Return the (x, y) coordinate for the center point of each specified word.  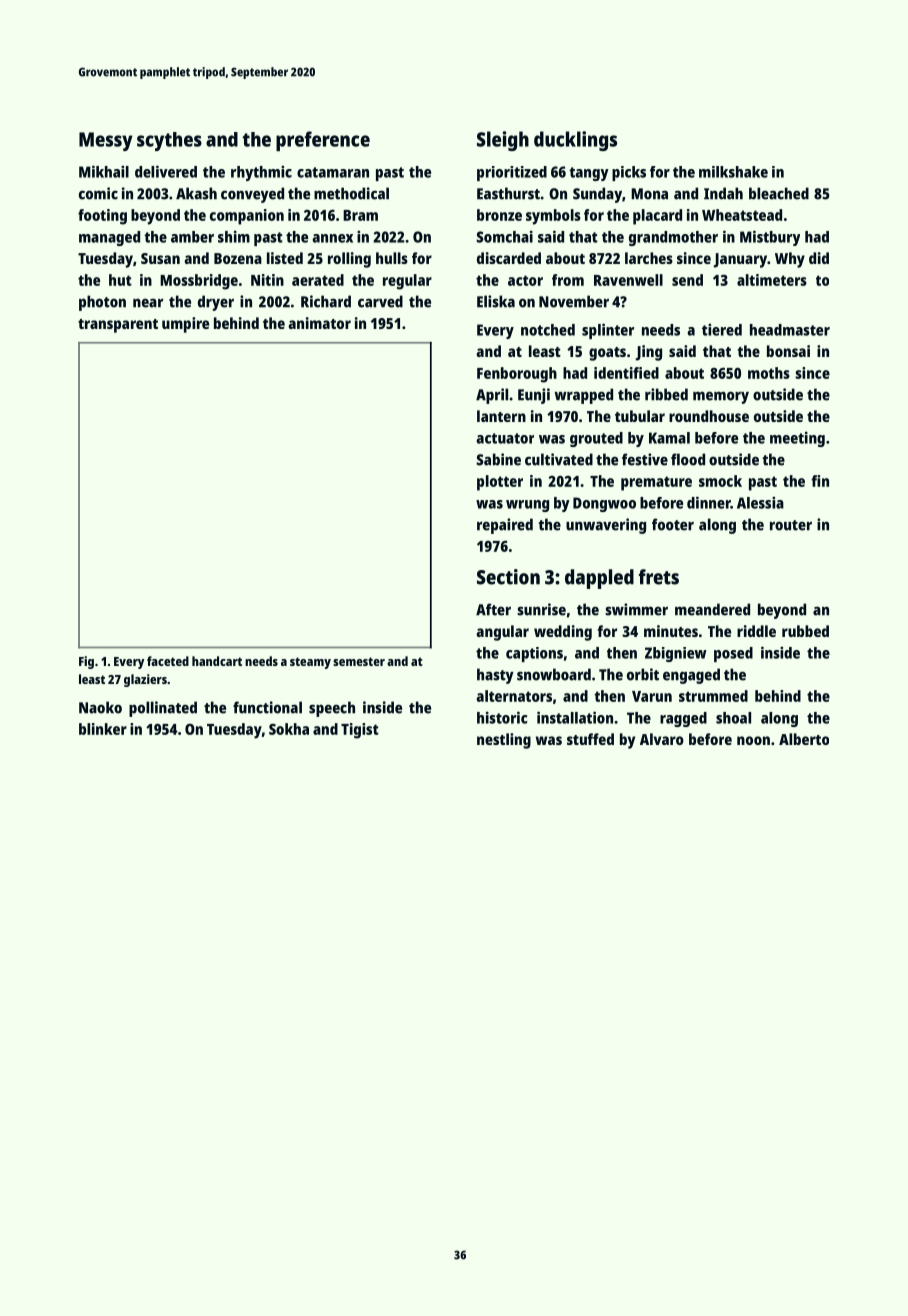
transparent (118, 326)
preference (323, 141)
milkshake (733, 172)
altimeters (772, 280)
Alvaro (662, 739)
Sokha (289, 729)
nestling (504, 741)
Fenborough (517, 375)
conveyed (252, 195)
